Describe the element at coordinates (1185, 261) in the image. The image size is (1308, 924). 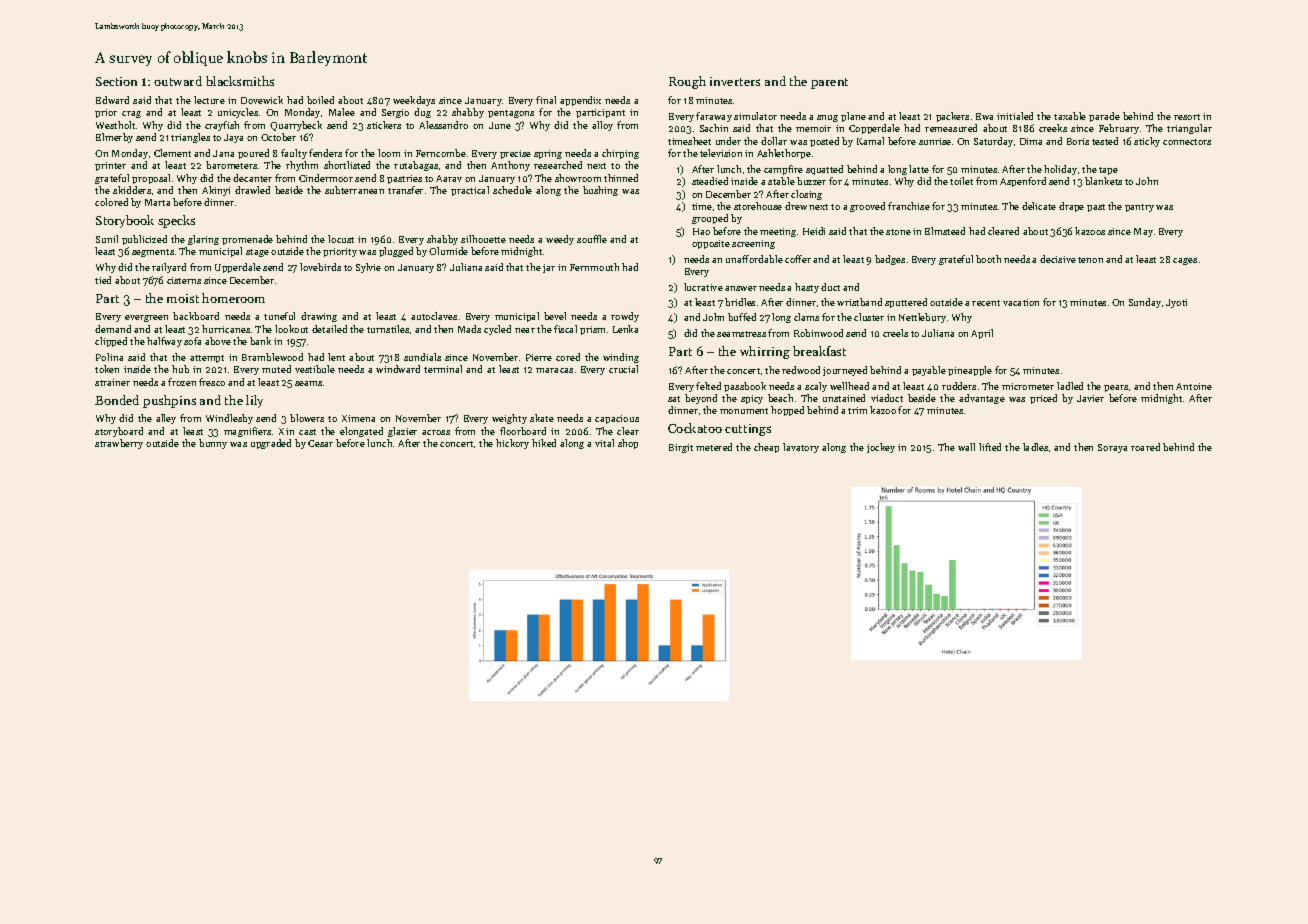
I see `cages` at that location.
